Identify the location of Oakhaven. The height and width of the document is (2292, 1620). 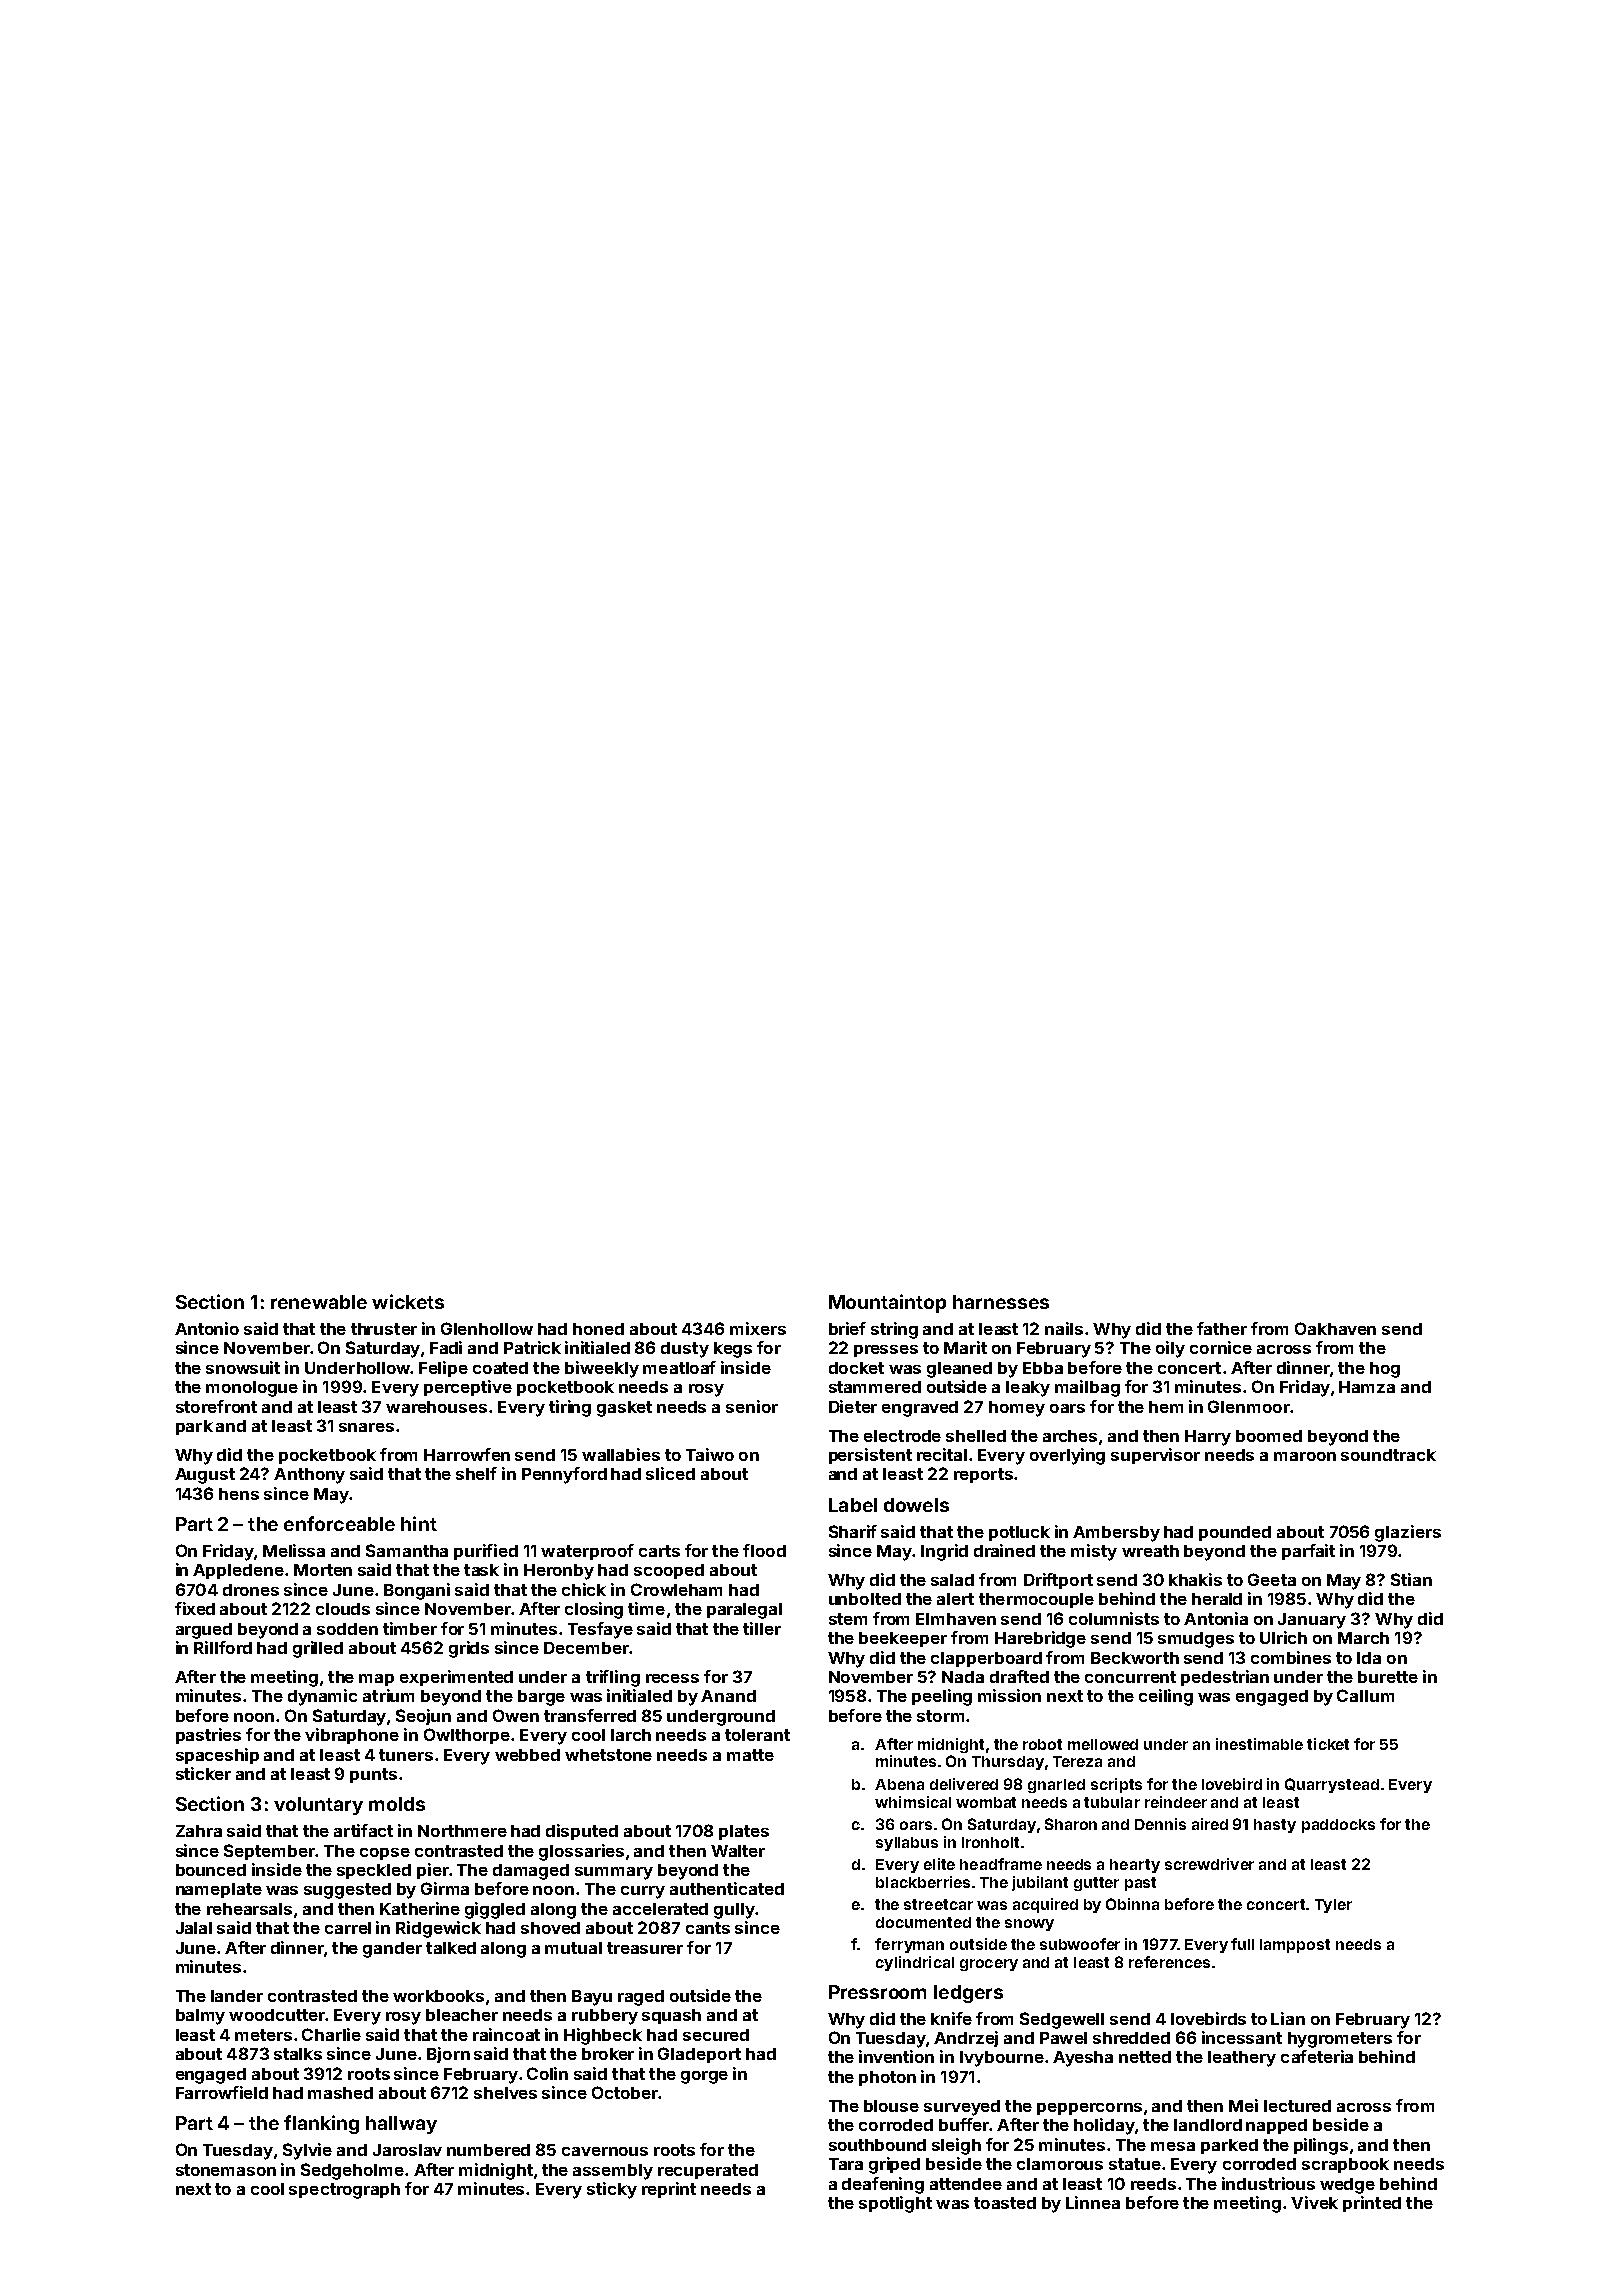
(1335, 1328).
